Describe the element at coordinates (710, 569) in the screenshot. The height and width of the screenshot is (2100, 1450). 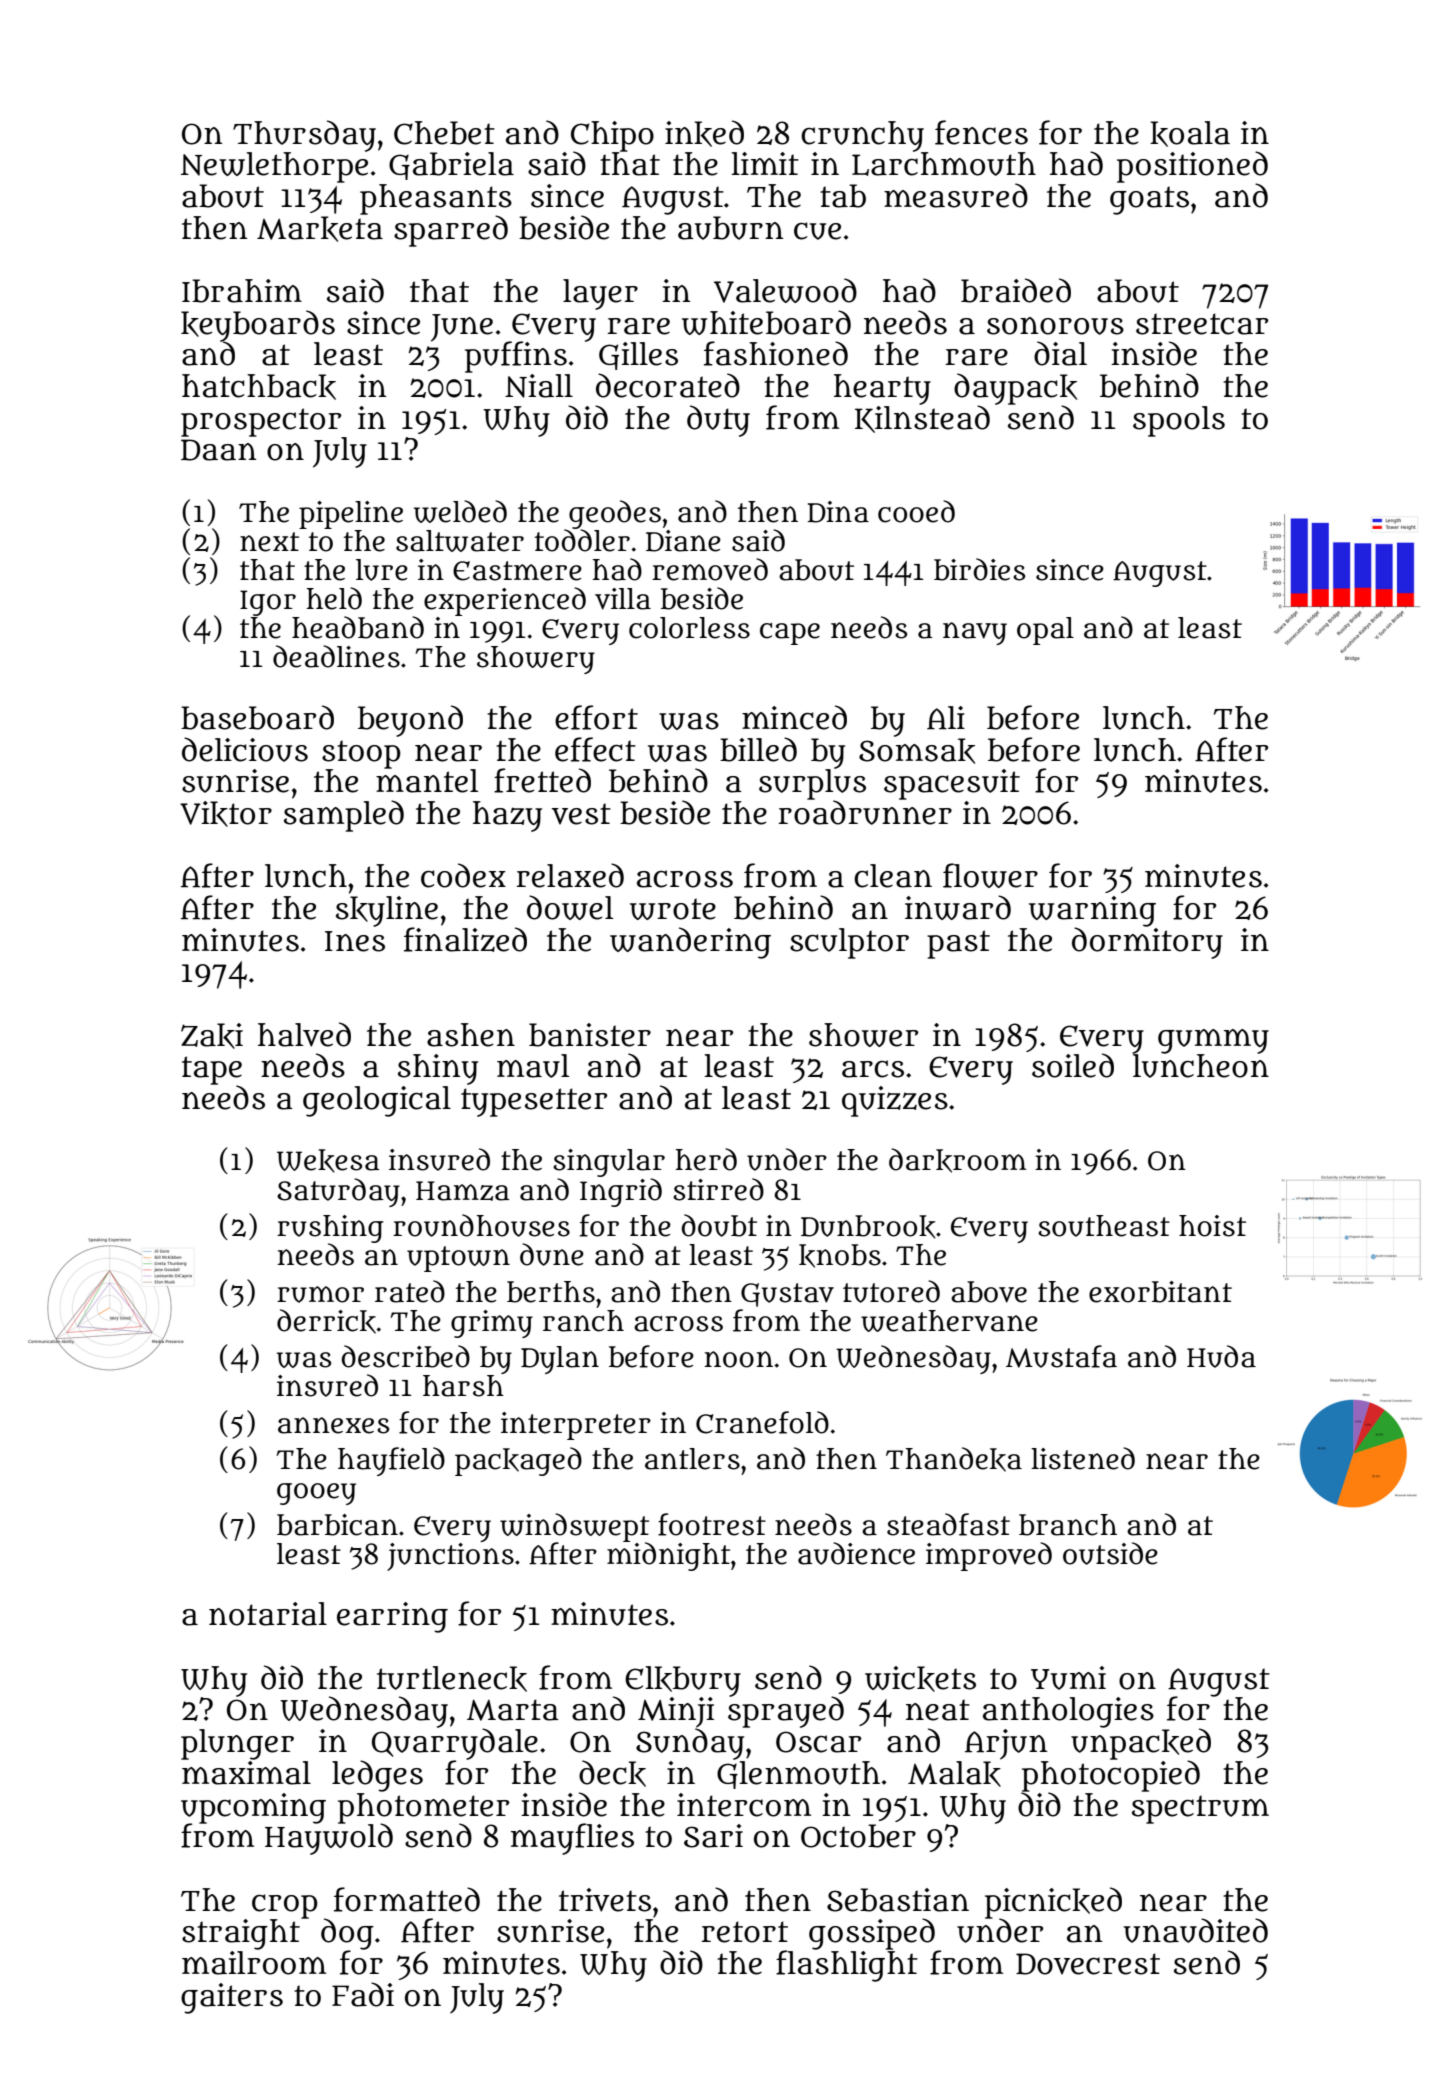
I see `removed` at that location.
